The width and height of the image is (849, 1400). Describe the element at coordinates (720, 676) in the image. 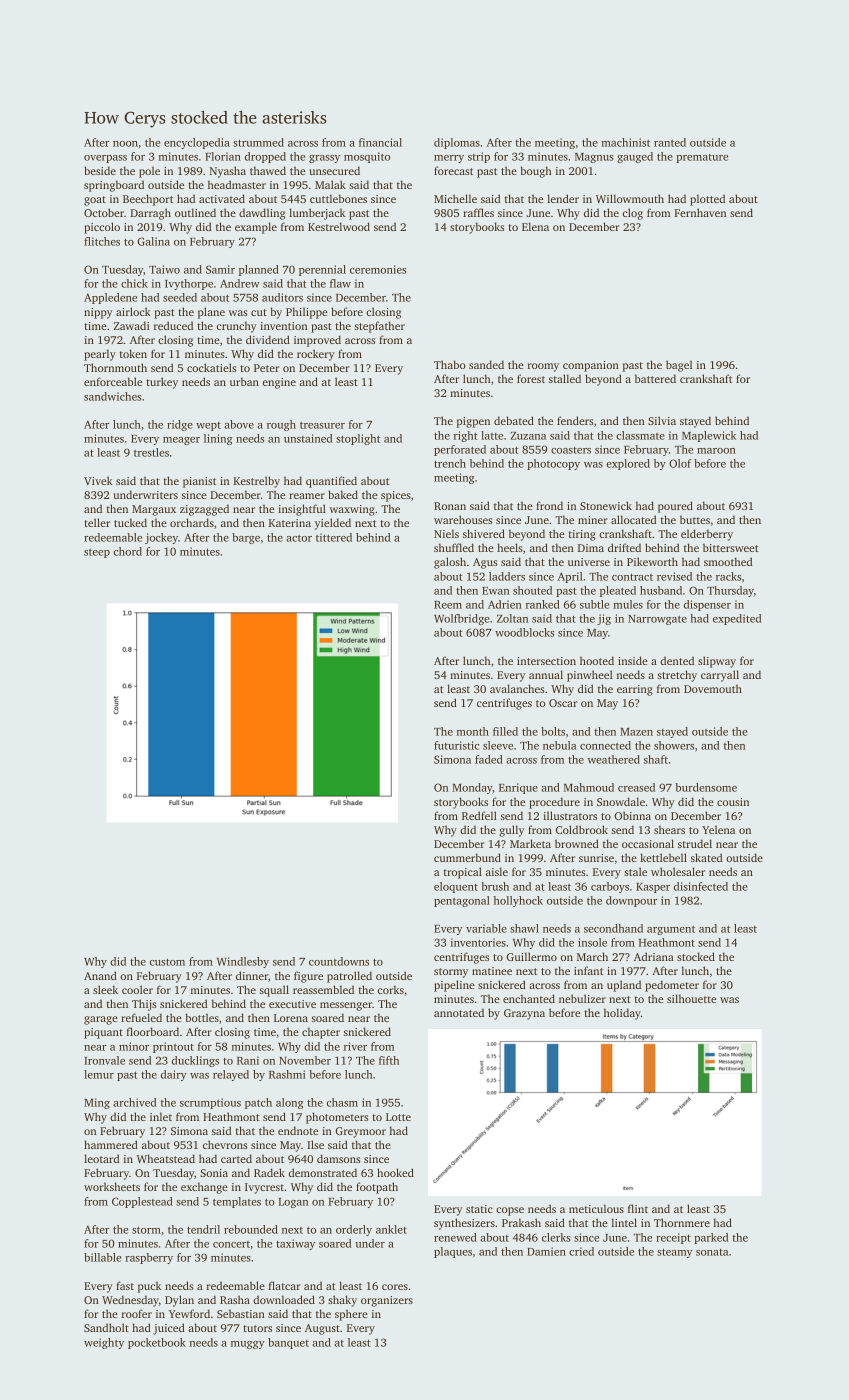

I see `carryall` at that location.
